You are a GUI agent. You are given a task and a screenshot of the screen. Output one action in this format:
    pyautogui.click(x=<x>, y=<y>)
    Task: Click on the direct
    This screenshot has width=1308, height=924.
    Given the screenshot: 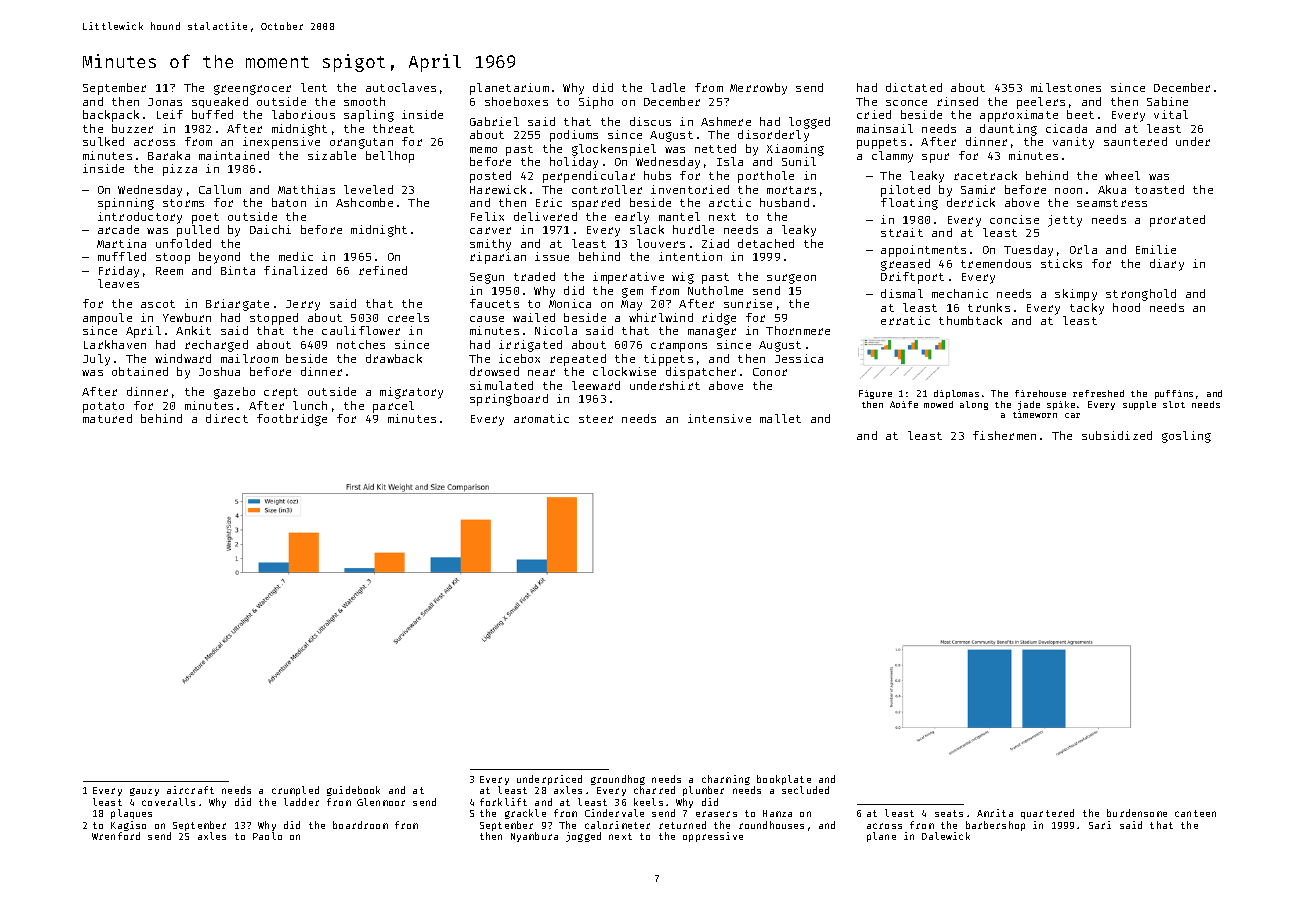 What is the action you would take?
    pyautogui.click(x=227, y=418)
